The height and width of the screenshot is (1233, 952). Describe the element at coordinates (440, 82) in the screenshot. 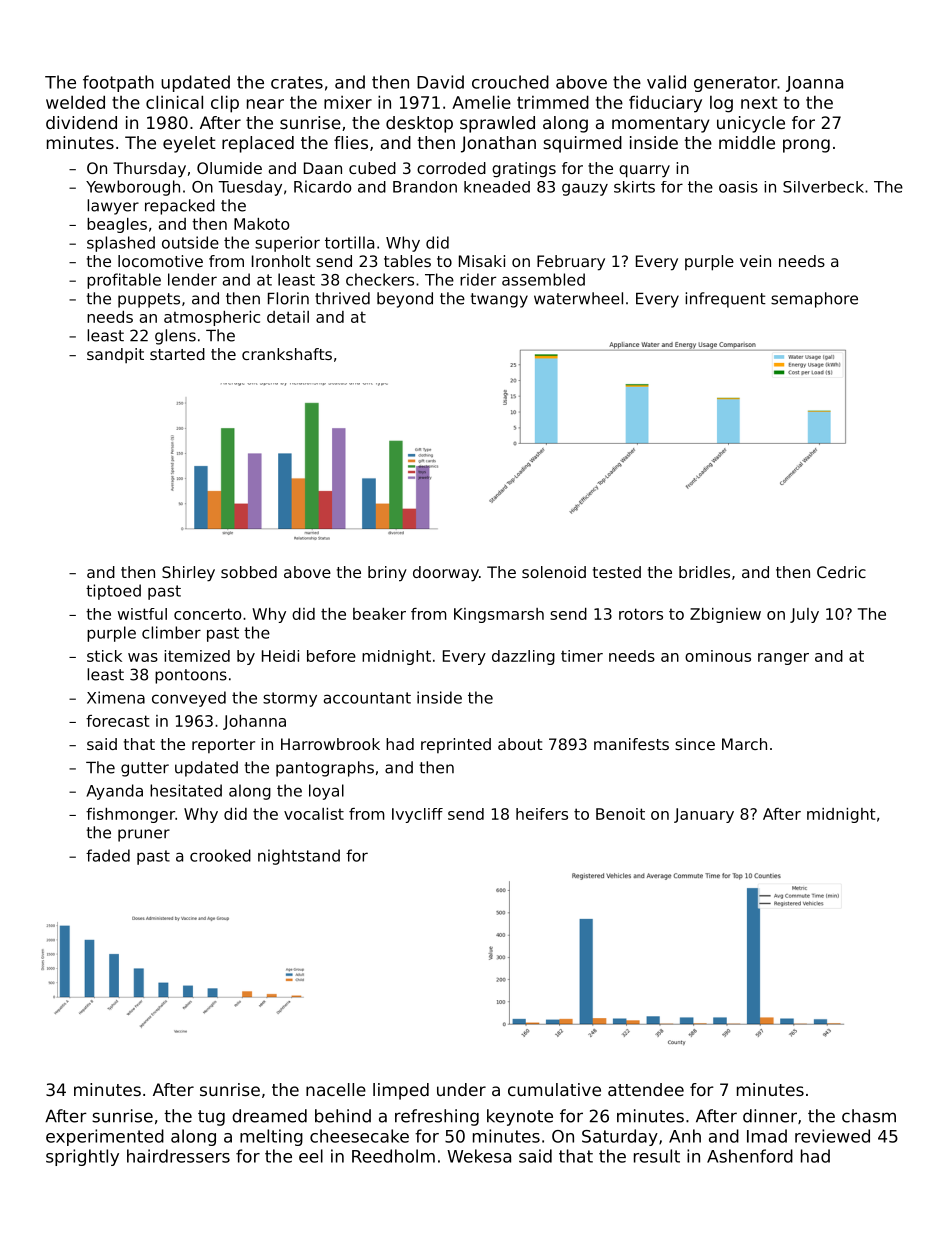

I see `David` at that location.
